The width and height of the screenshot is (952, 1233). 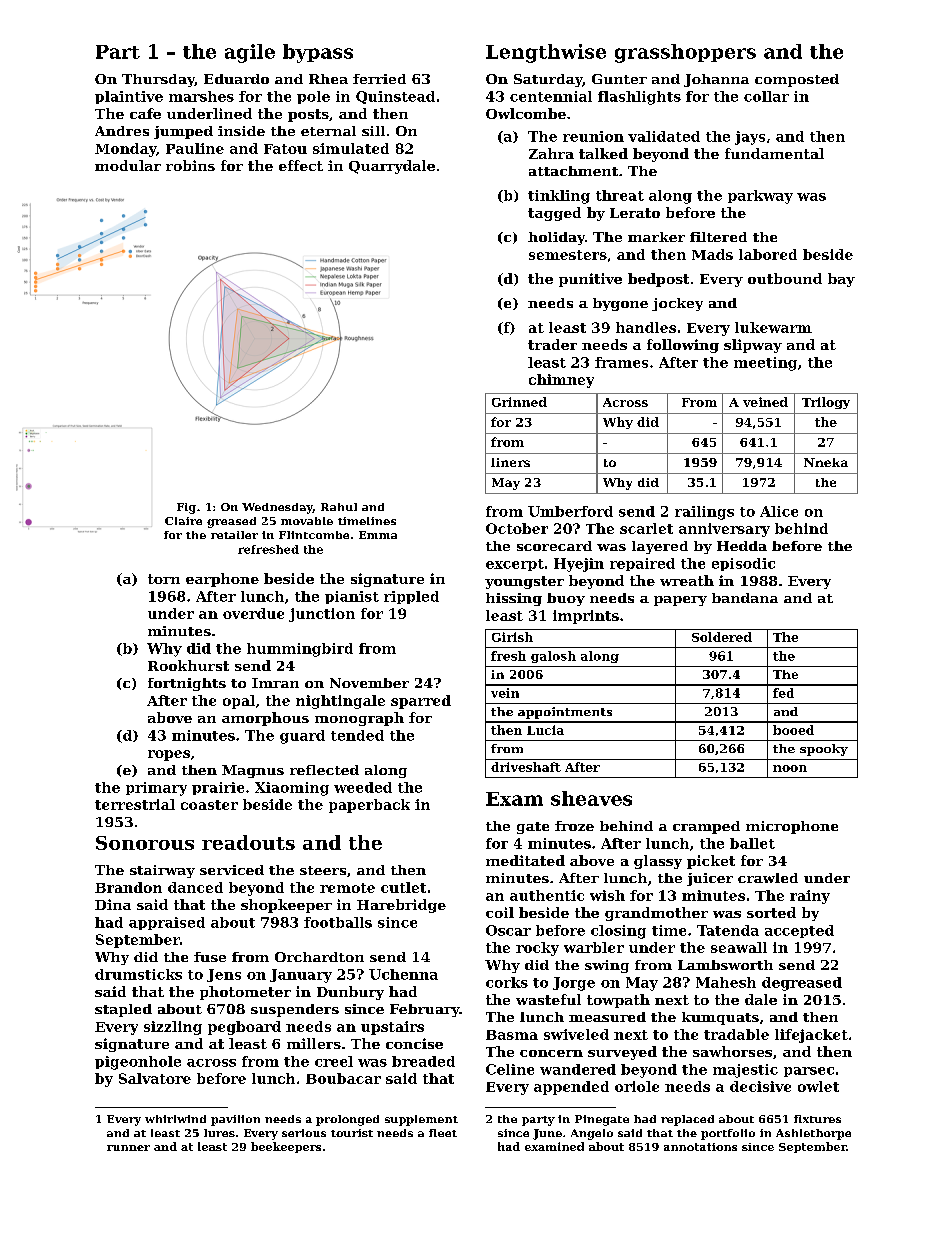 What do you see at coordinates (363, 787) in the screenshot?
I see `weeded` at bounding box center [363, 787].
